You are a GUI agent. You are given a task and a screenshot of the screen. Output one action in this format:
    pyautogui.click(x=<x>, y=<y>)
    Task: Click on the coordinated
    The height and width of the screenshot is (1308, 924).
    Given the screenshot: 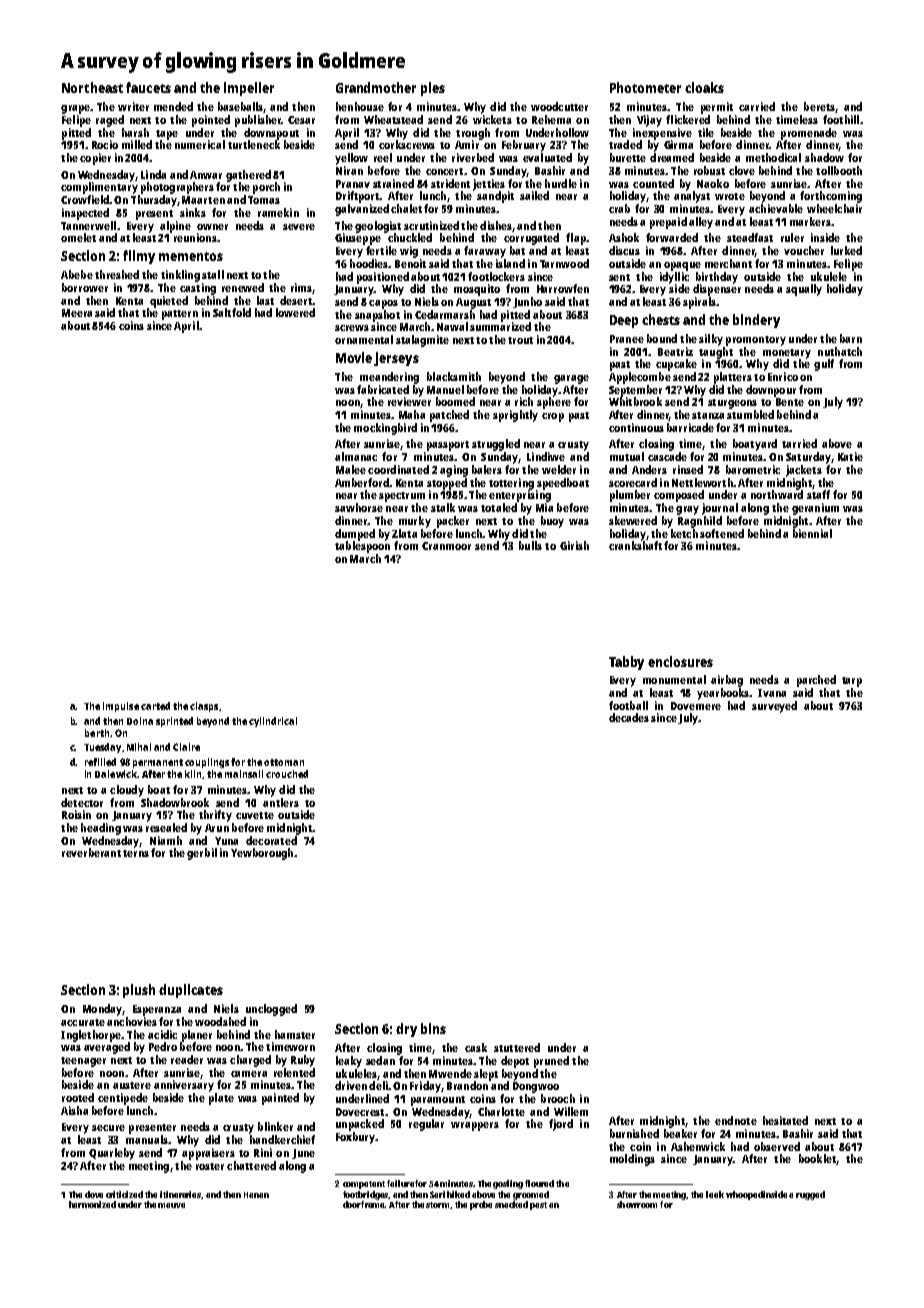 What is the action you would take?
    pyautogui.click(x=398, y=469)
